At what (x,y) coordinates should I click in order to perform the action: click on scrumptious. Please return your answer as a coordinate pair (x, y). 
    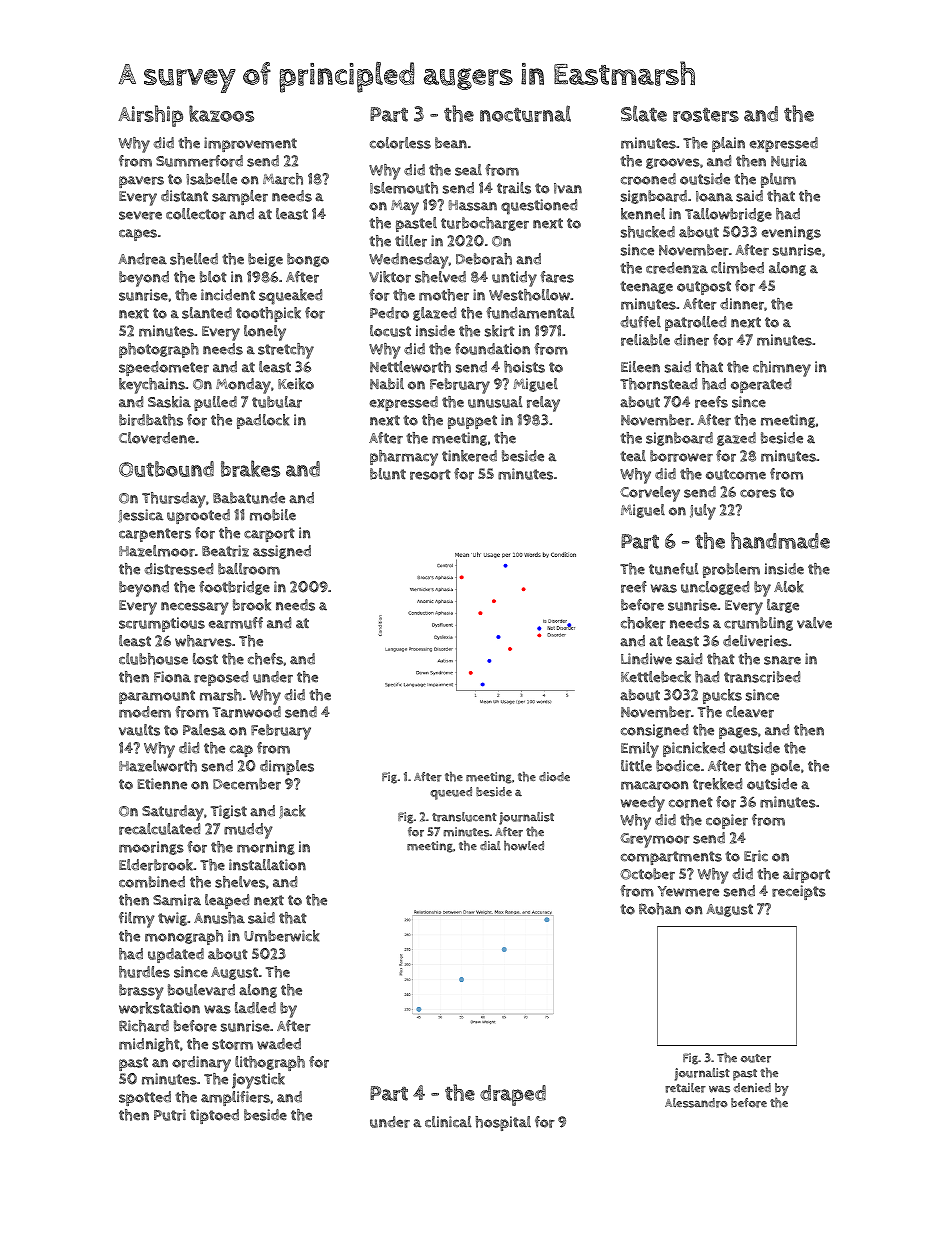
    Looking at the image, I should click on (162, 624).
